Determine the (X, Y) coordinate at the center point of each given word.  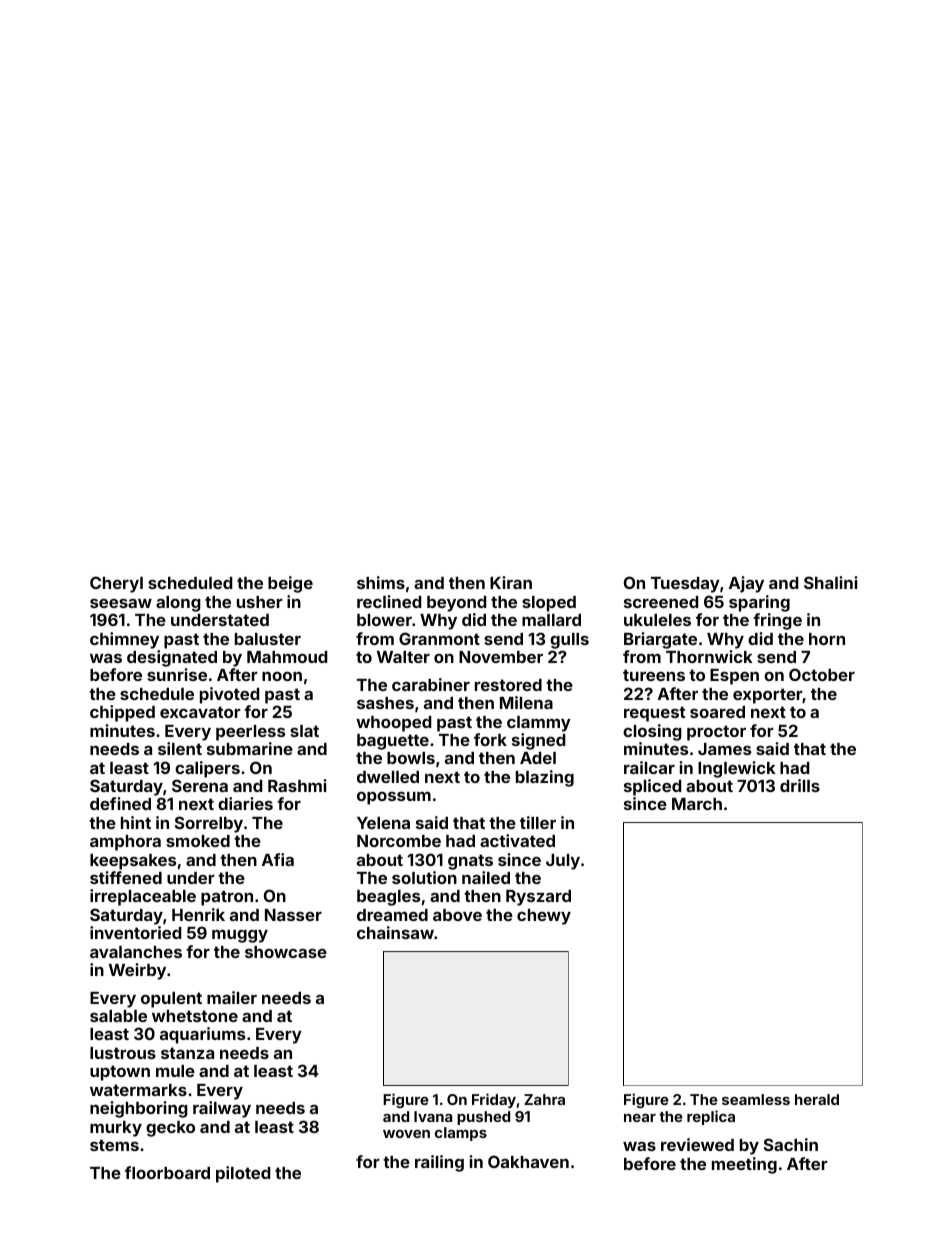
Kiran (511, 582)
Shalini (831, 582)
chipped (122, 713)
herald (817, 1099)
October (822, 674)
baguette (393, 742)
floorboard (167, 1172)
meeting (744, 1165)
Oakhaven (528, 1161)
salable (118, 1016)
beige (290, 584)
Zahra (544, 1099)
